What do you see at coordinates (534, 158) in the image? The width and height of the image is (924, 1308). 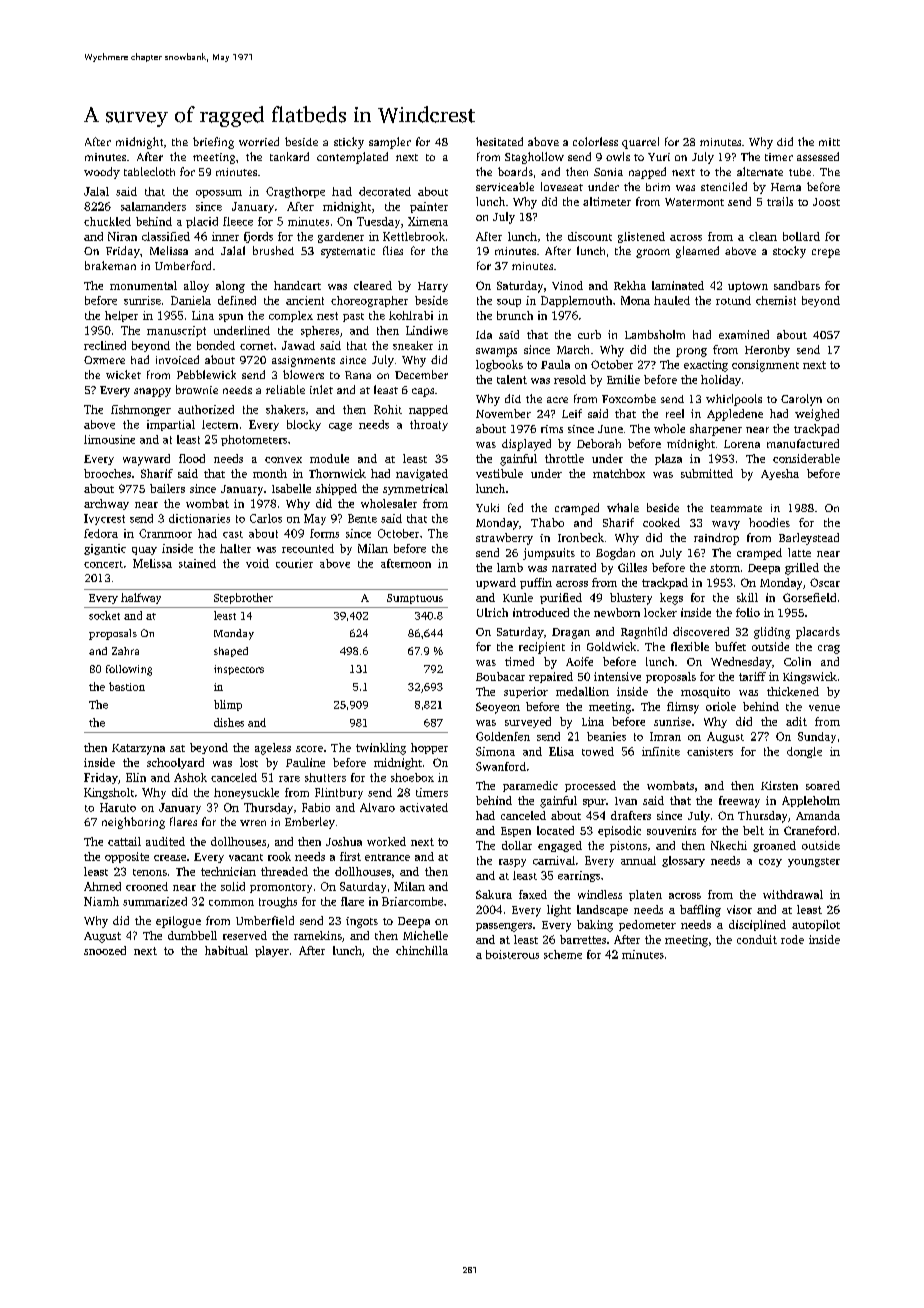 I see `Staghollow` at bounding box center [534, 158].
